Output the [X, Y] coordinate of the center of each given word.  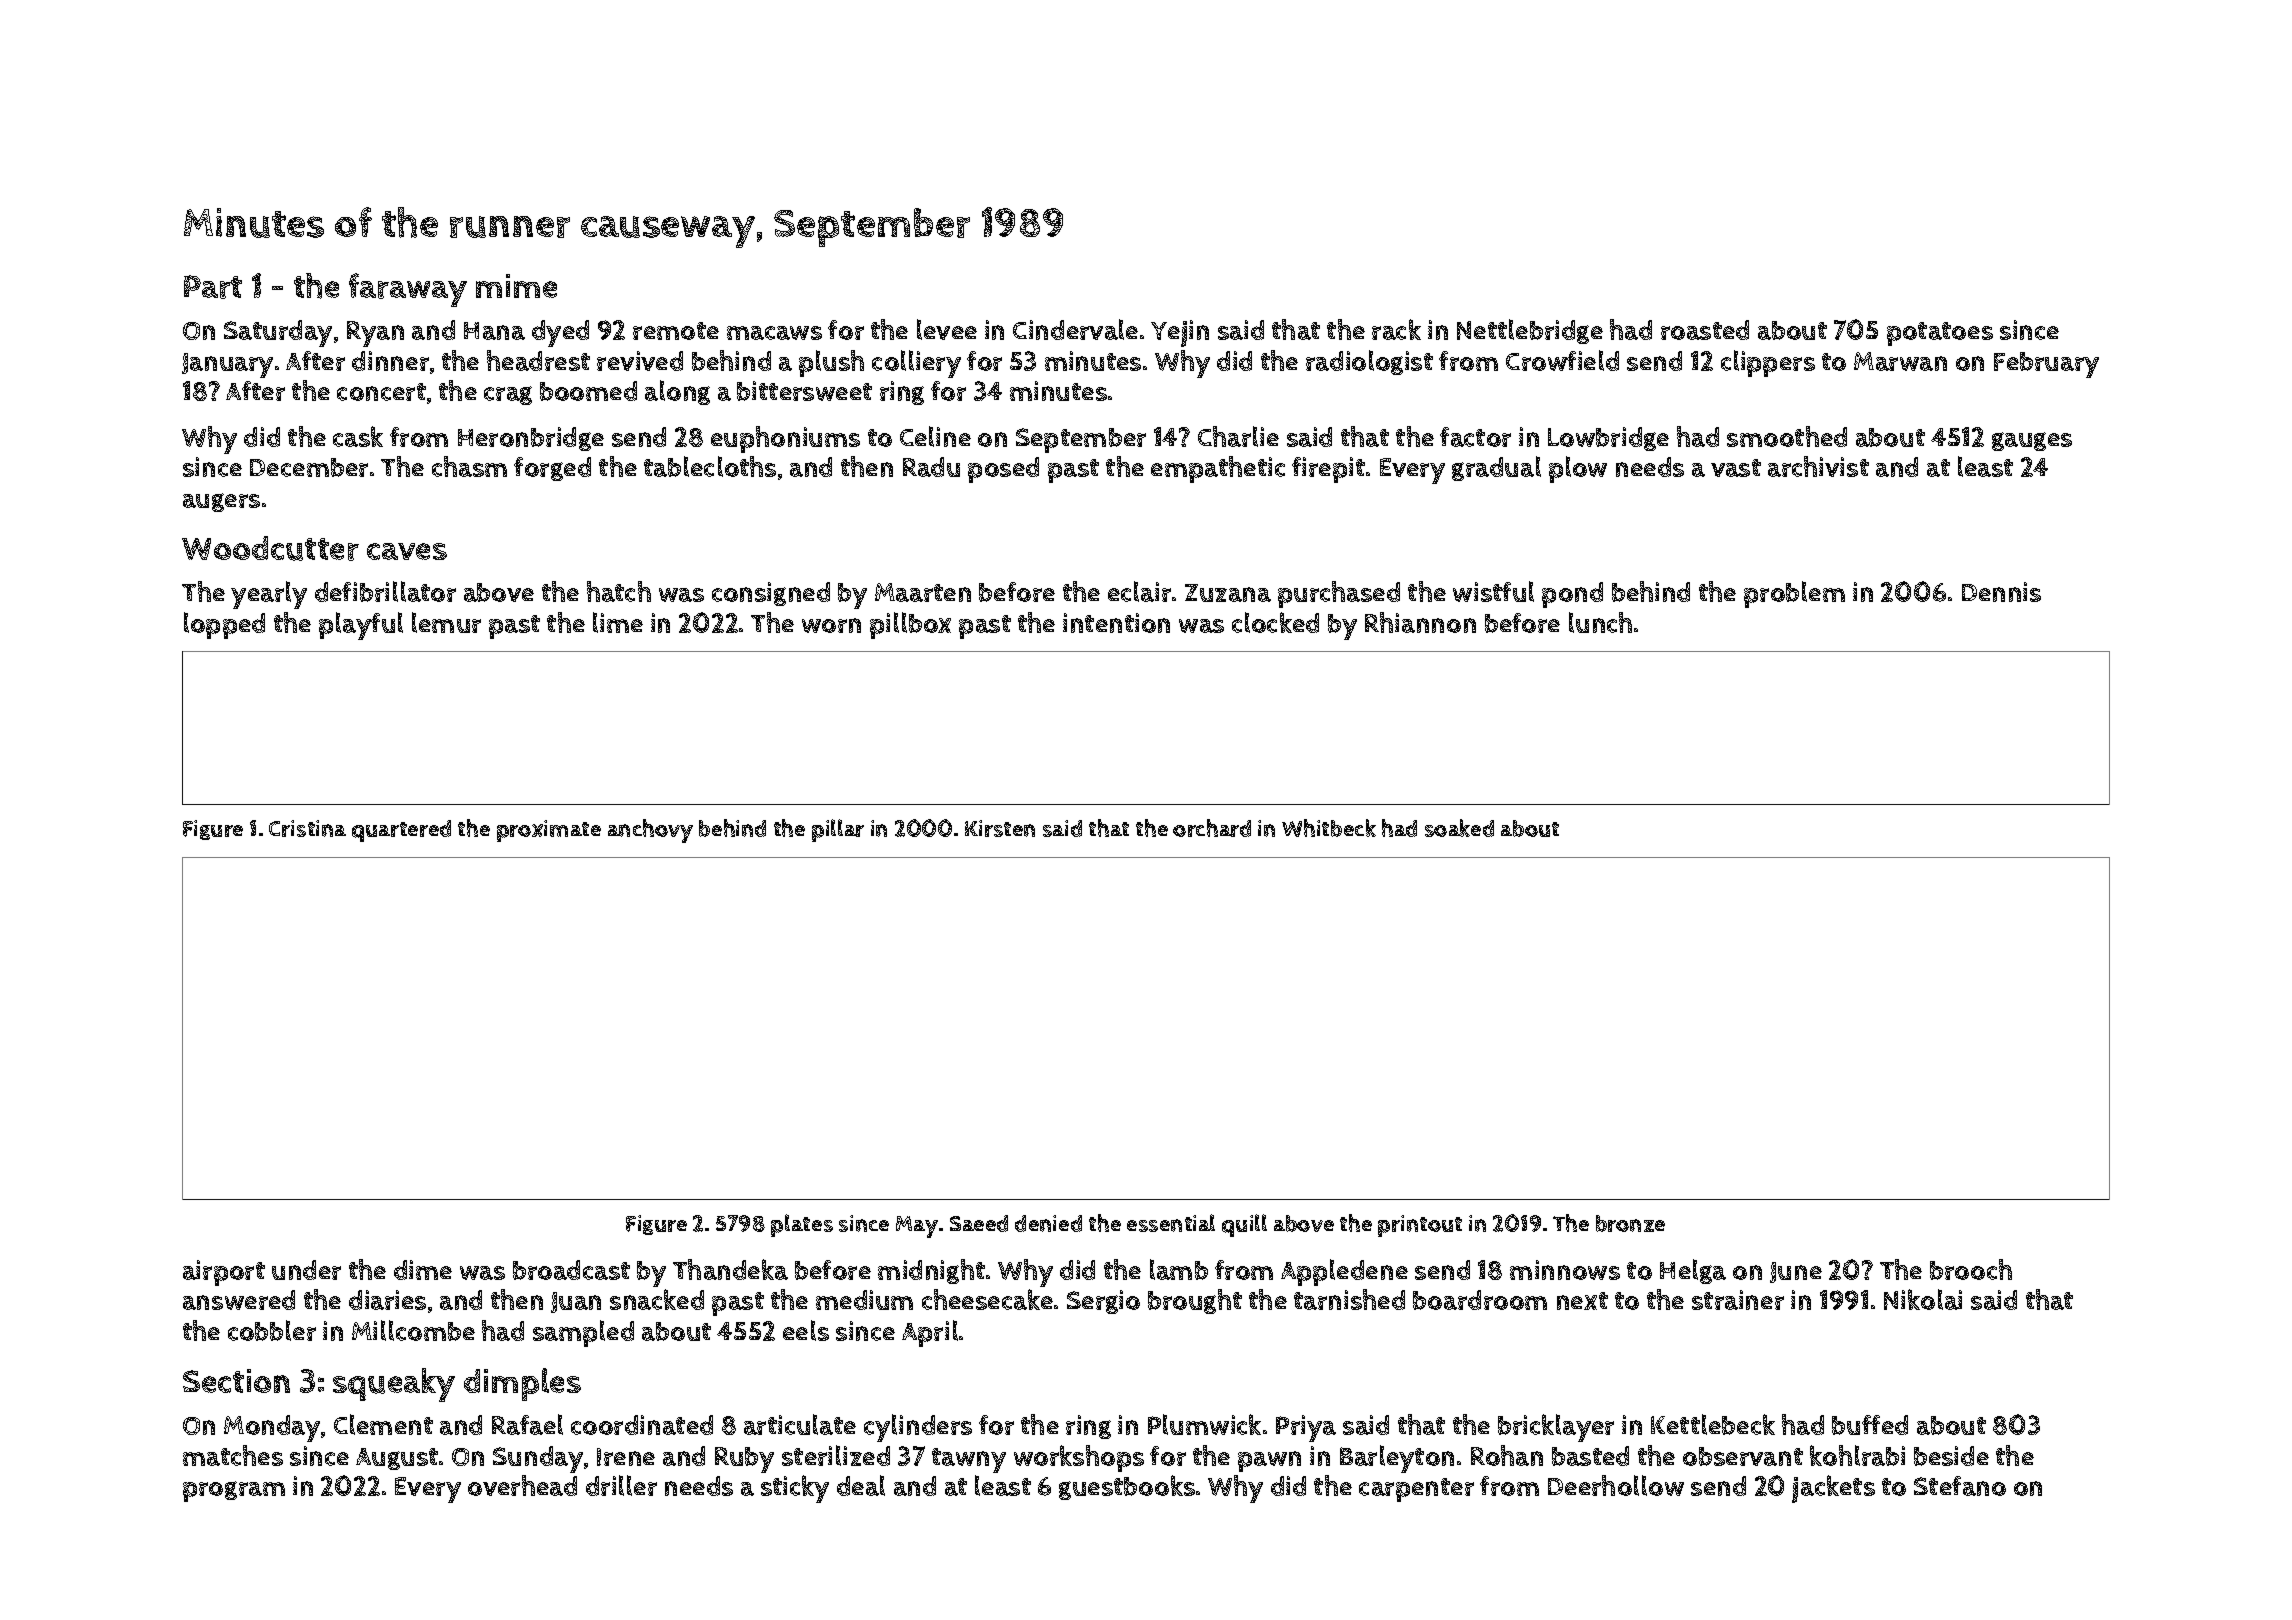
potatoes [1940, 334]
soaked [1459, 828]
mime [516, 286]
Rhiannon [1420, 622]
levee [947, 329]
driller [621, 1485]
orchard [1212, 828]
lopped [224, 625]
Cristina [307, 828]
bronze [1630, 1223]
